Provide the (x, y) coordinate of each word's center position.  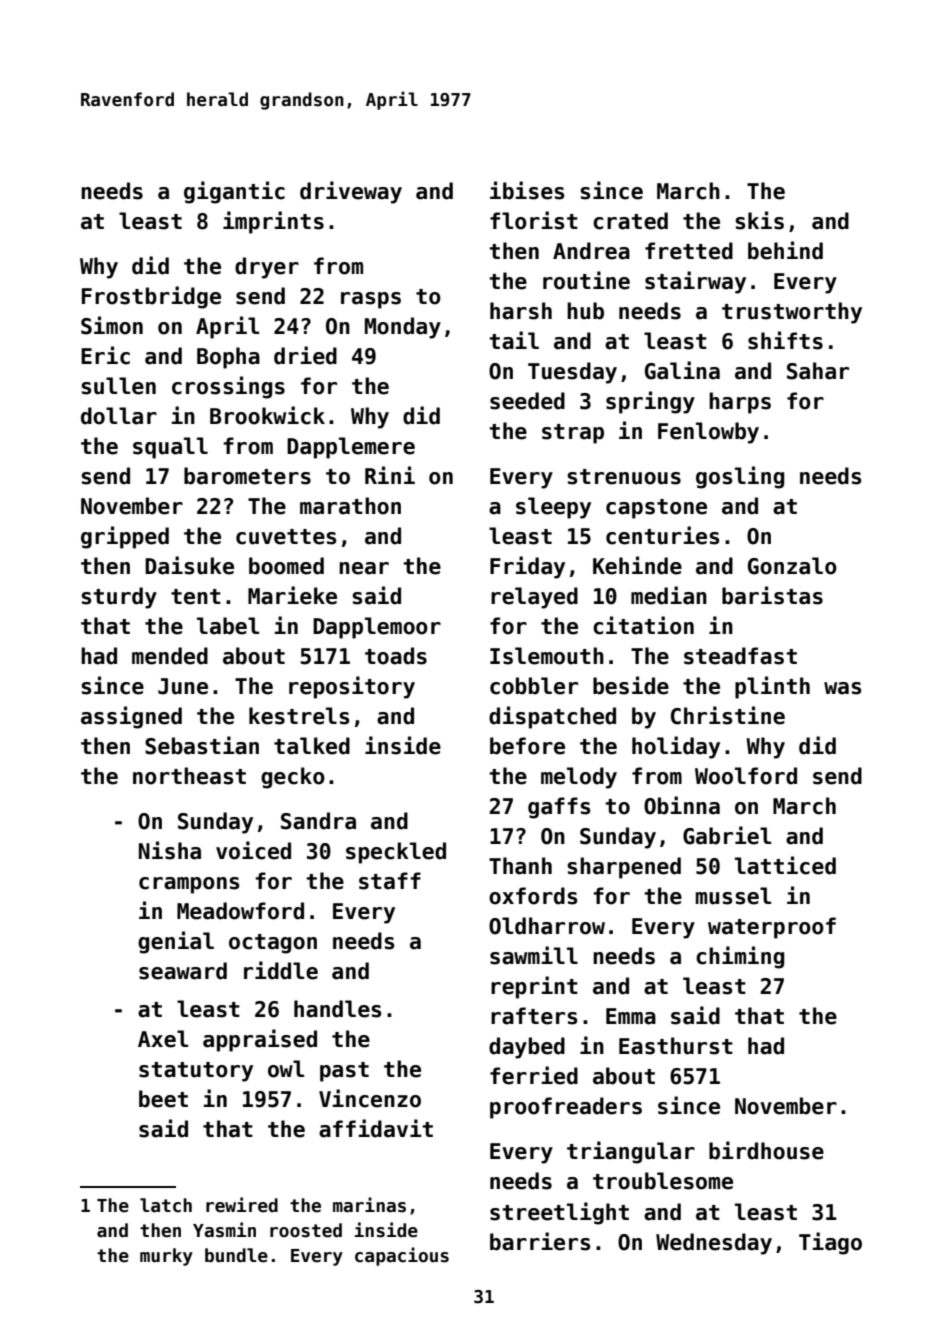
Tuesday (572, 373)
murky (166, 1257)
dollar (119, 416)
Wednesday (714, 1244)
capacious (402, 1256)
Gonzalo (792, 566)
